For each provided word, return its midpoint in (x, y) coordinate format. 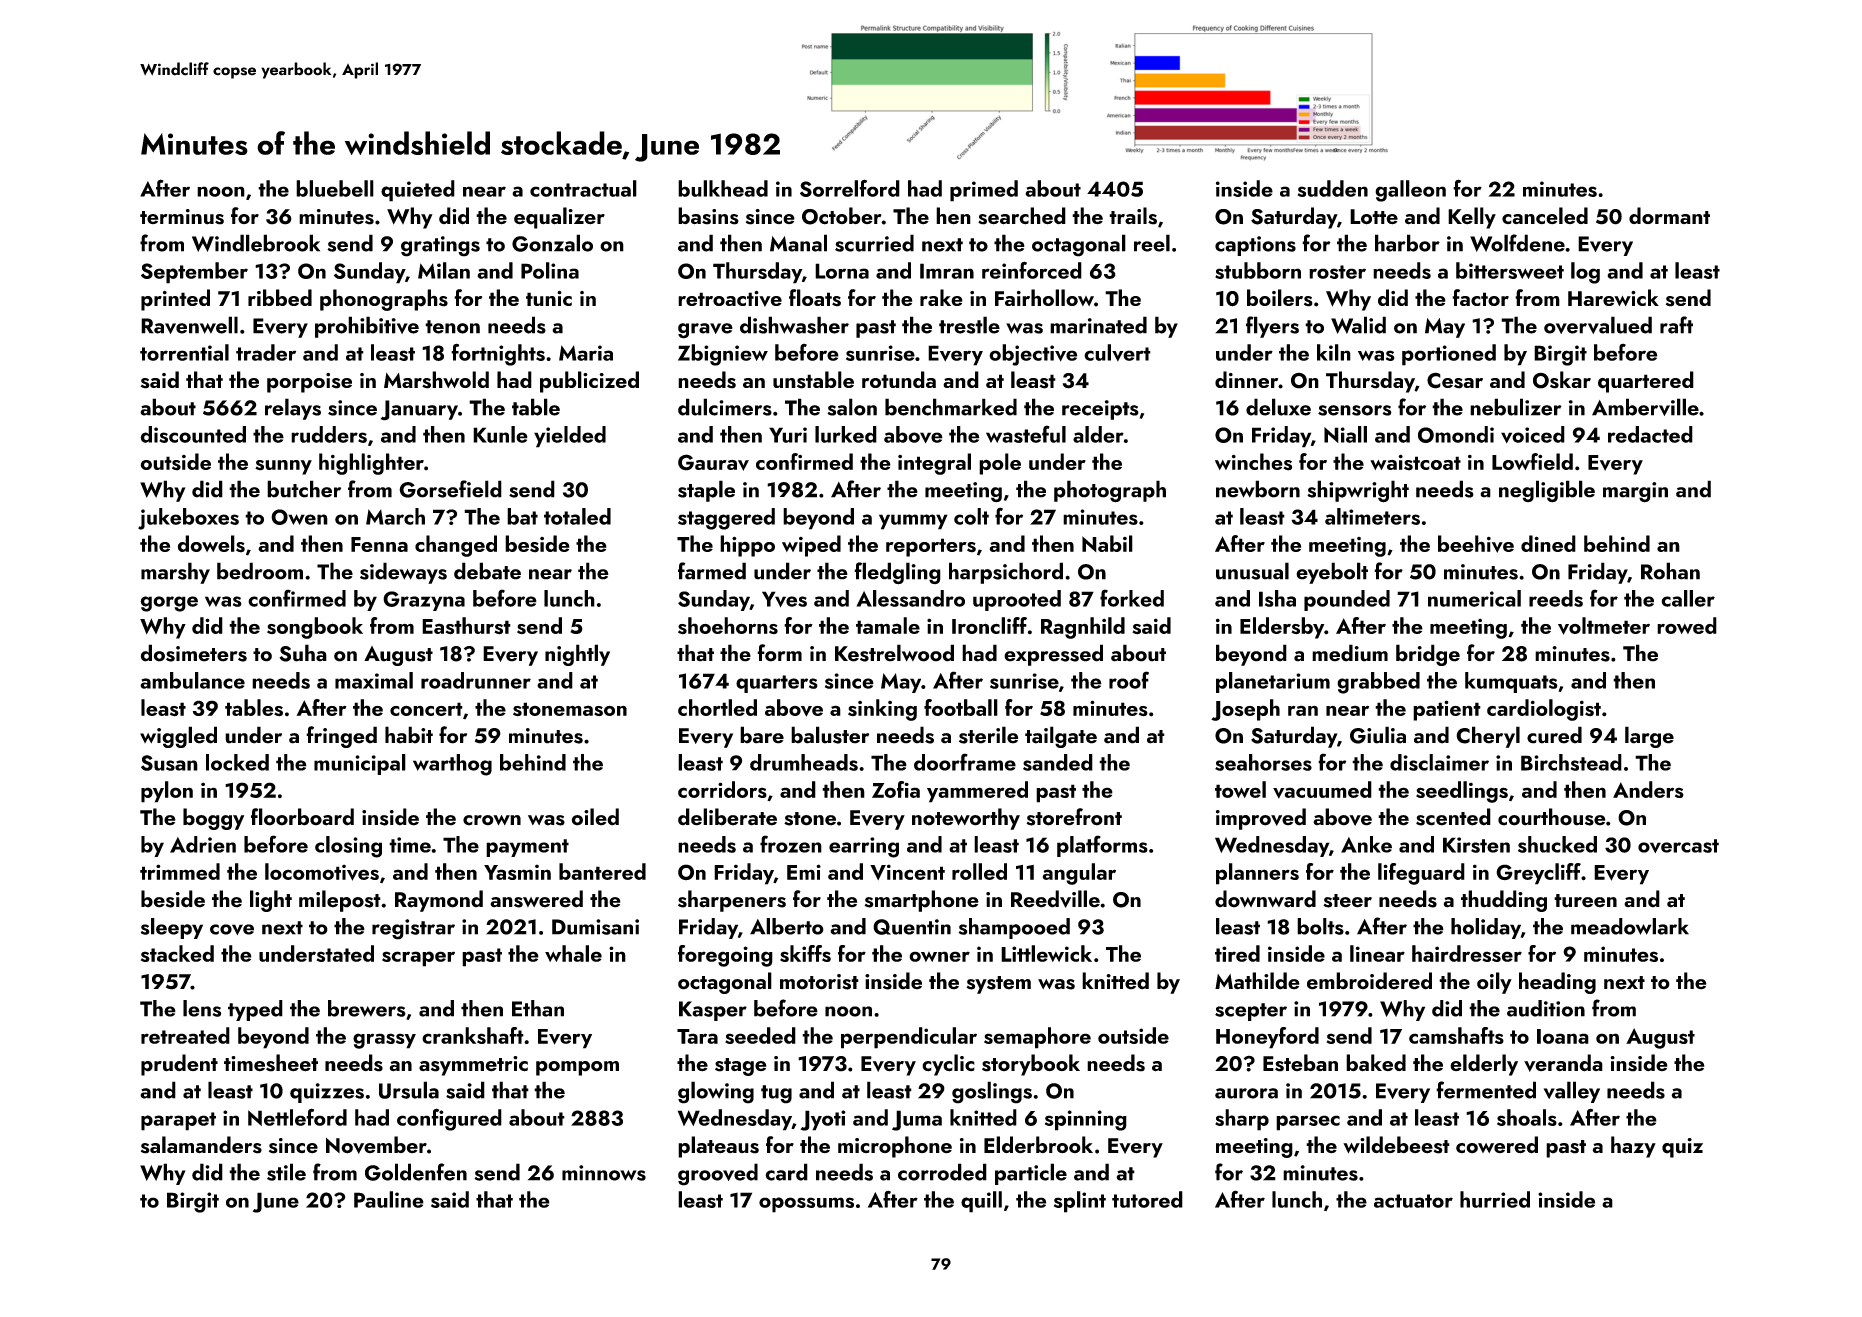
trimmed (180, 871)
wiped (811, 546)
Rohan (1670, 571)
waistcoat (1415, 462)
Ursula (409, 1090)
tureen (1585, 901)
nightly (577, 655)
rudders (329, 434)
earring (864, 847)
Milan (444, 270)
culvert (1117, 353)
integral (934, 464)
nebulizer (1516, 407)
